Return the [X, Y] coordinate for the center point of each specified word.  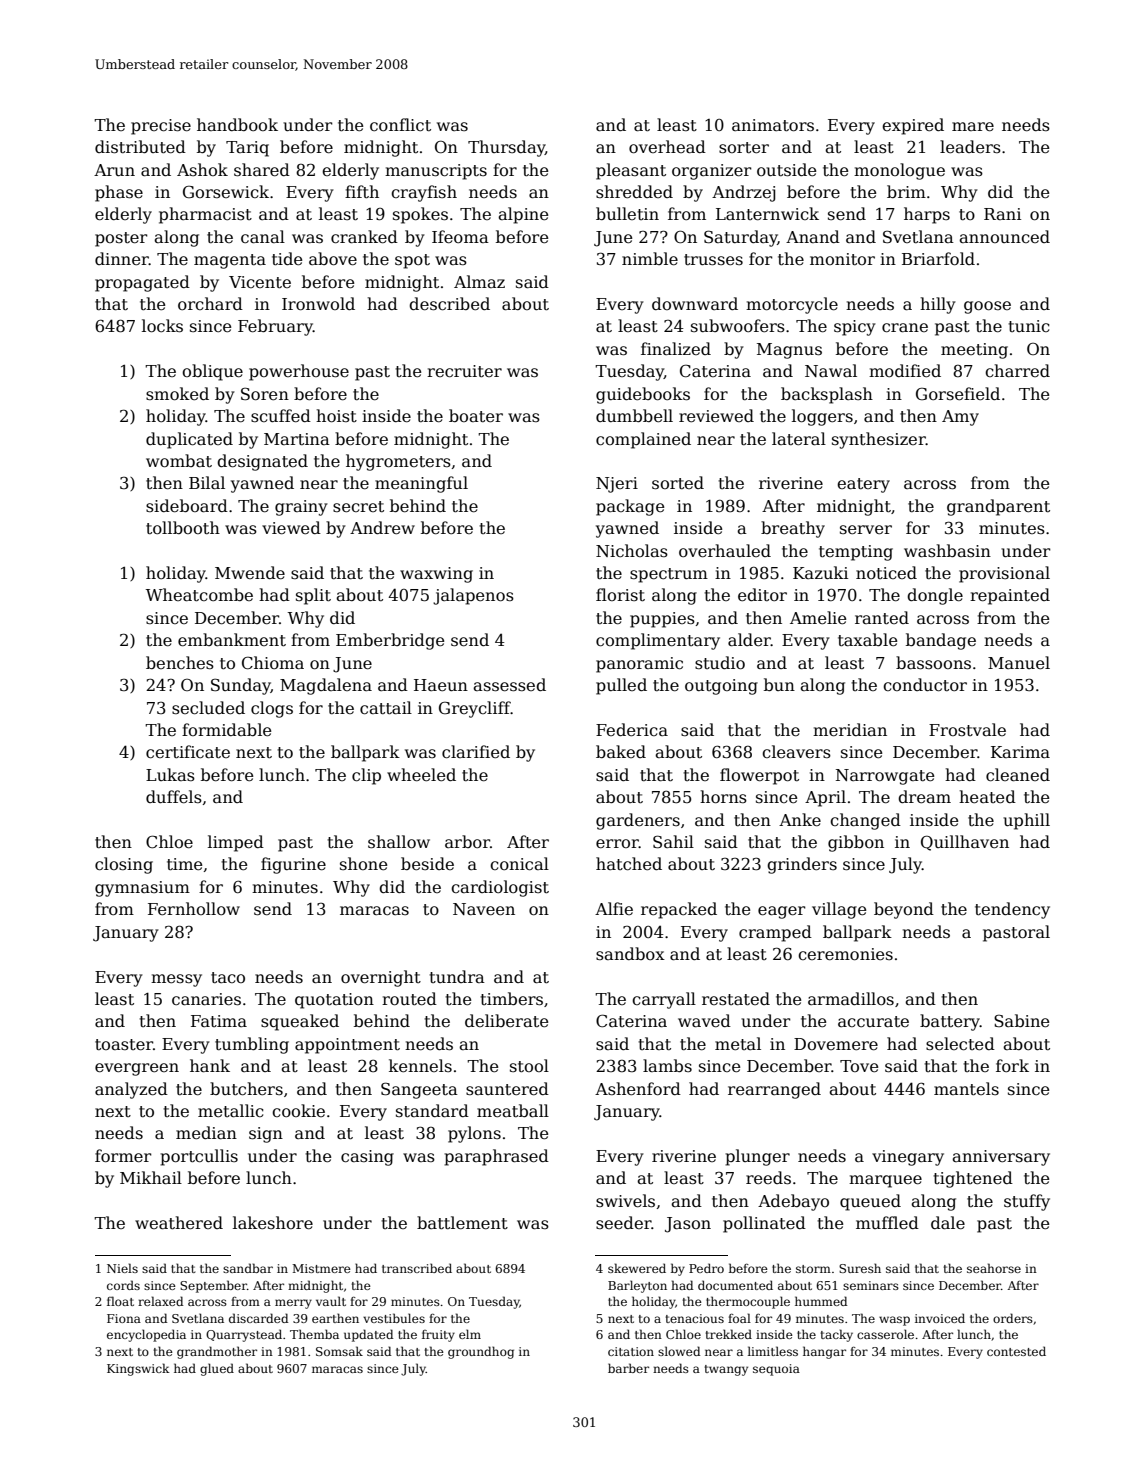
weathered [179, 1223]
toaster [124, 1045]
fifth [362, 192]
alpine [523, 215]
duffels [174, 797]
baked [621, 751]
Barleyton [637, 1286]
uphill [1026, 821]
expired [913, 126]
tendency [1012, 910]
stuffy [1027, 1202]
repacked [679, 910]
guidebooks [643, 395]
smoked [177, 394]
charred [1017, 371]
